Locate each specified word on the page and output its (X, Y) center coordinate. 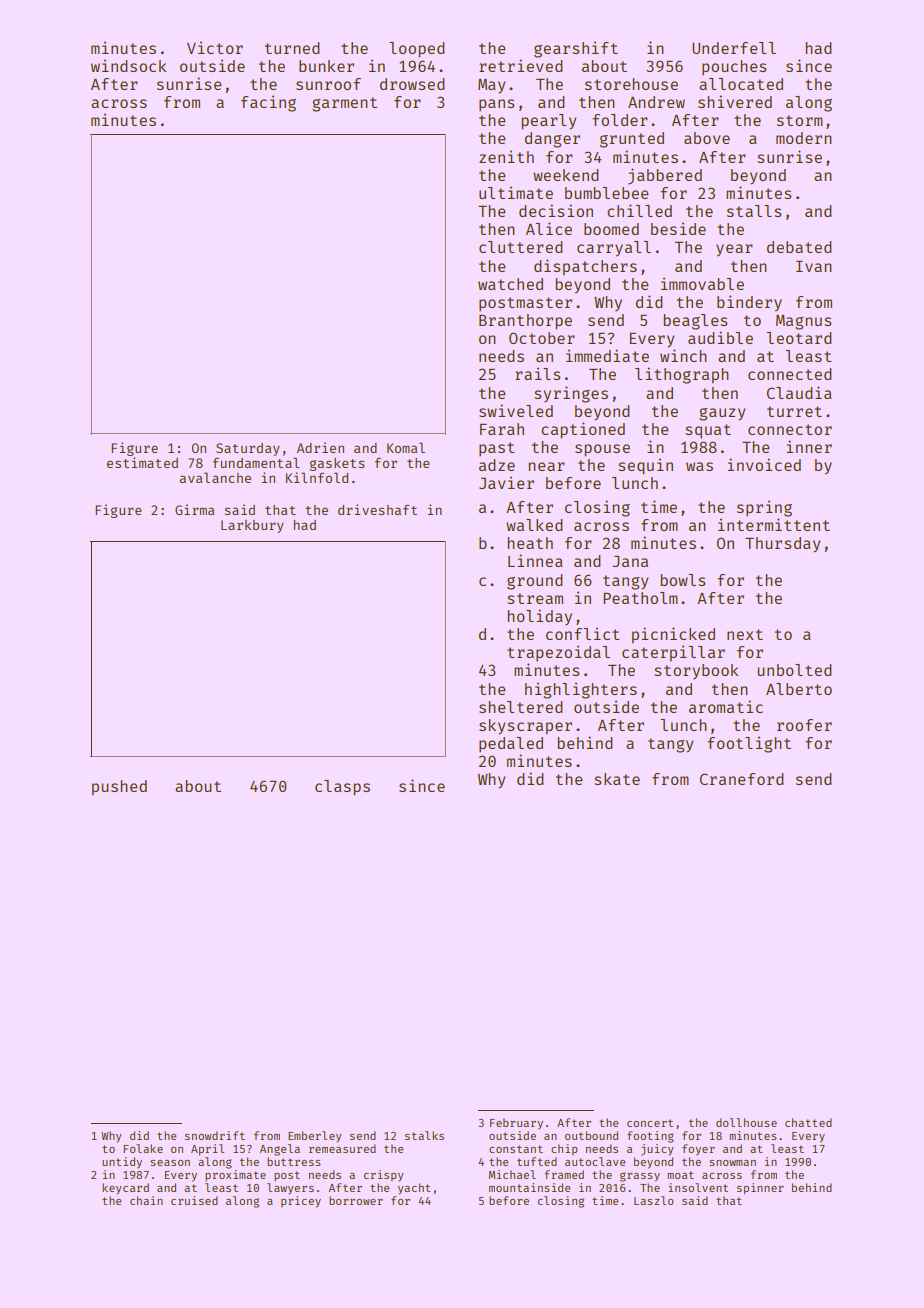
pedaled (511, 744)
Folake (143, 1148)
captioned (583, 430)
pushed (119, 788)
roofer (804, 725)
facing (268, 103)
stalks (424, 1135)
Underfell (734, 48)
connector (790, 429)
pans (496, 105)
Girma (194, 509)
